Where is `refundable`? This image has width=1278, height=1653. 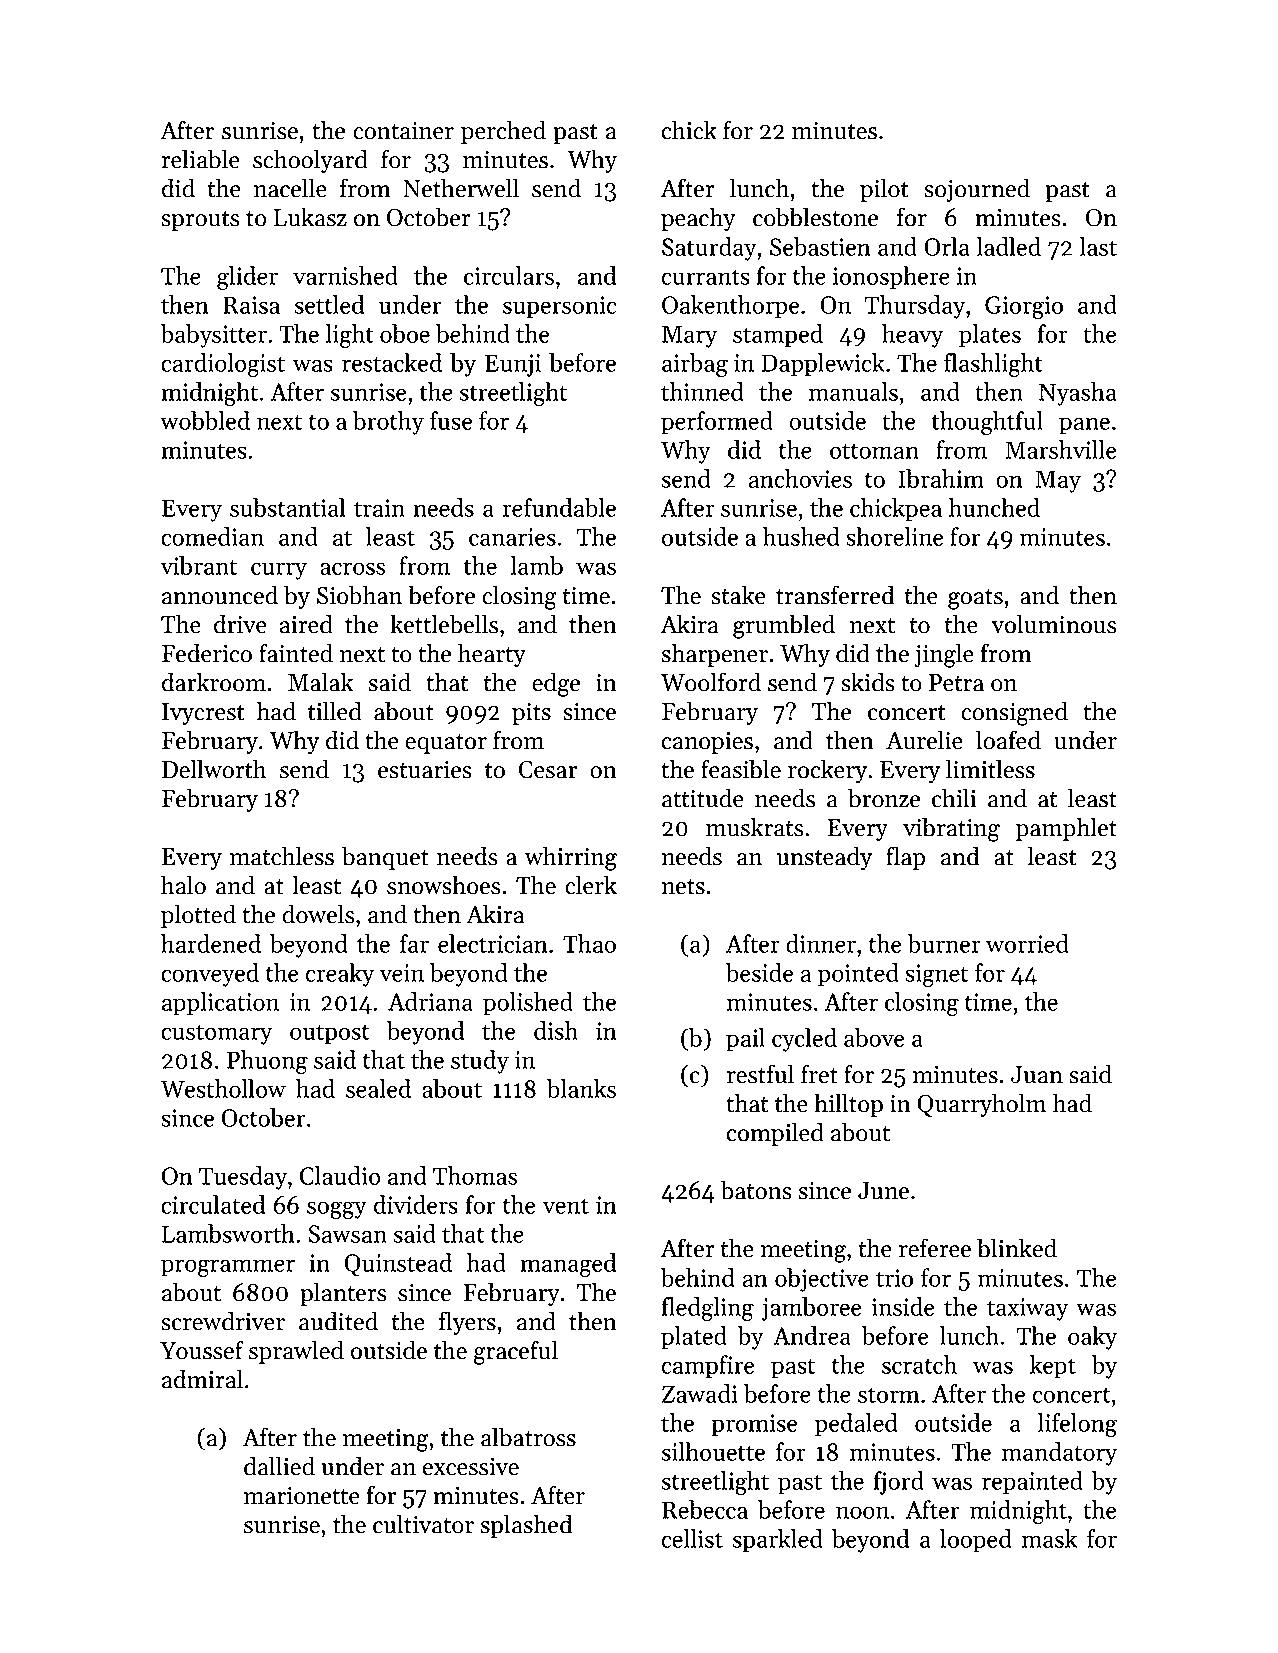
refundable is located at coordinates (559, 507).
